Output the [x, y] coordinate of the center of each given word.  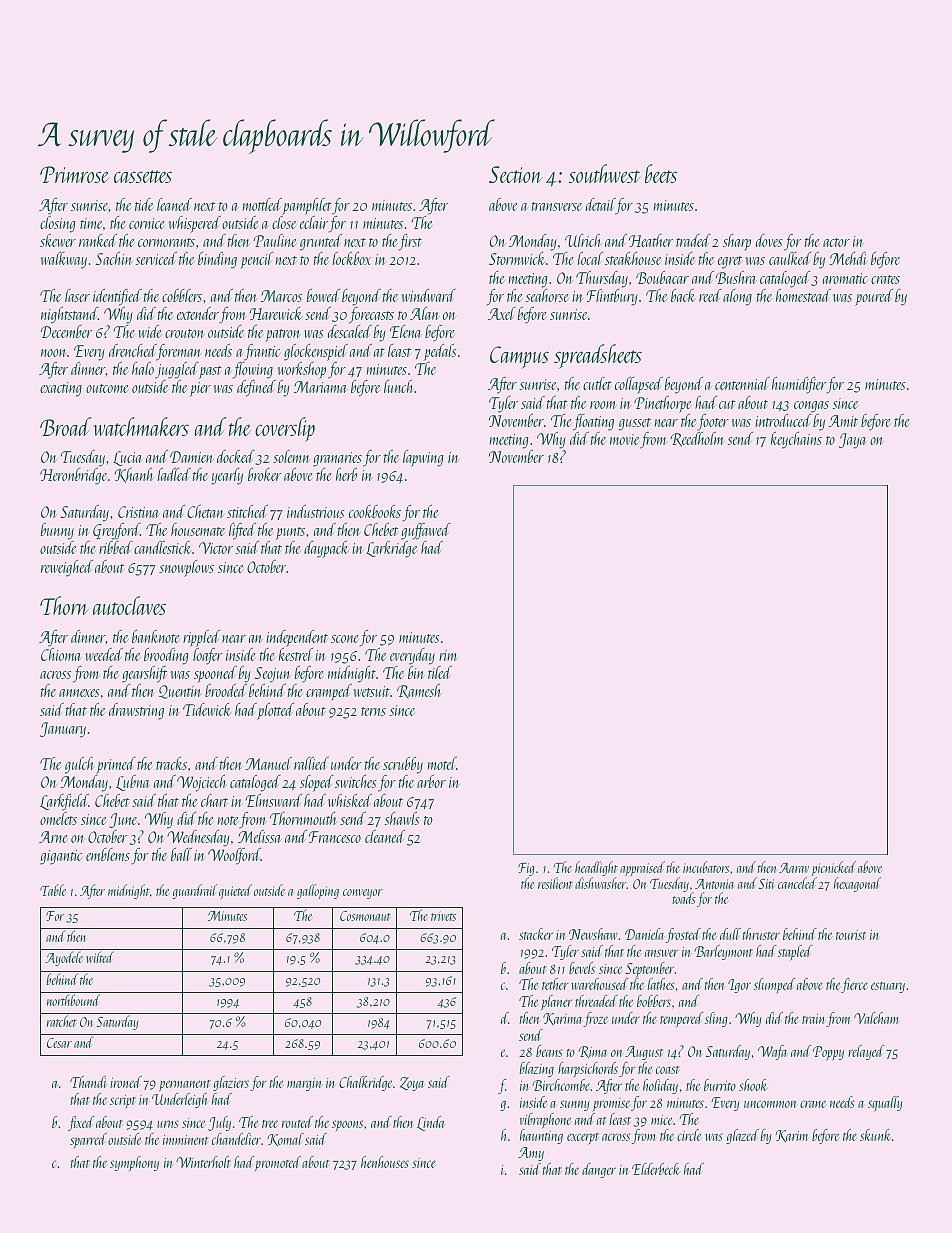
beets [661, 173]
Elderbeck [656, 1169]
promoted [277, 1164]
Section [516, 174]
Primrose [74, 174]
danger [599, 1170]
